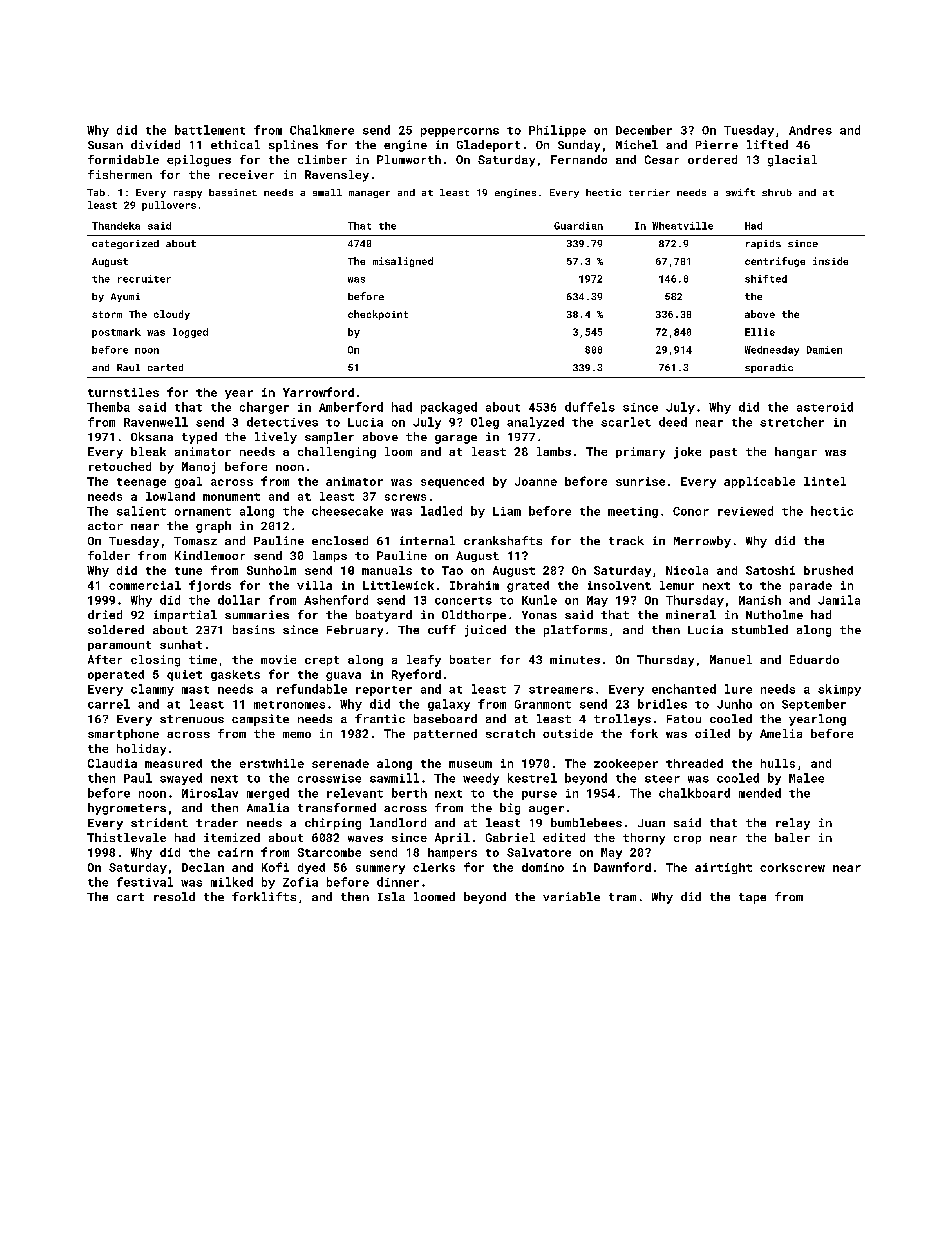 This page has height=1233, width=952. Describe the element at coordinates (824, 350) in the page. I see `Damien` at that location.
